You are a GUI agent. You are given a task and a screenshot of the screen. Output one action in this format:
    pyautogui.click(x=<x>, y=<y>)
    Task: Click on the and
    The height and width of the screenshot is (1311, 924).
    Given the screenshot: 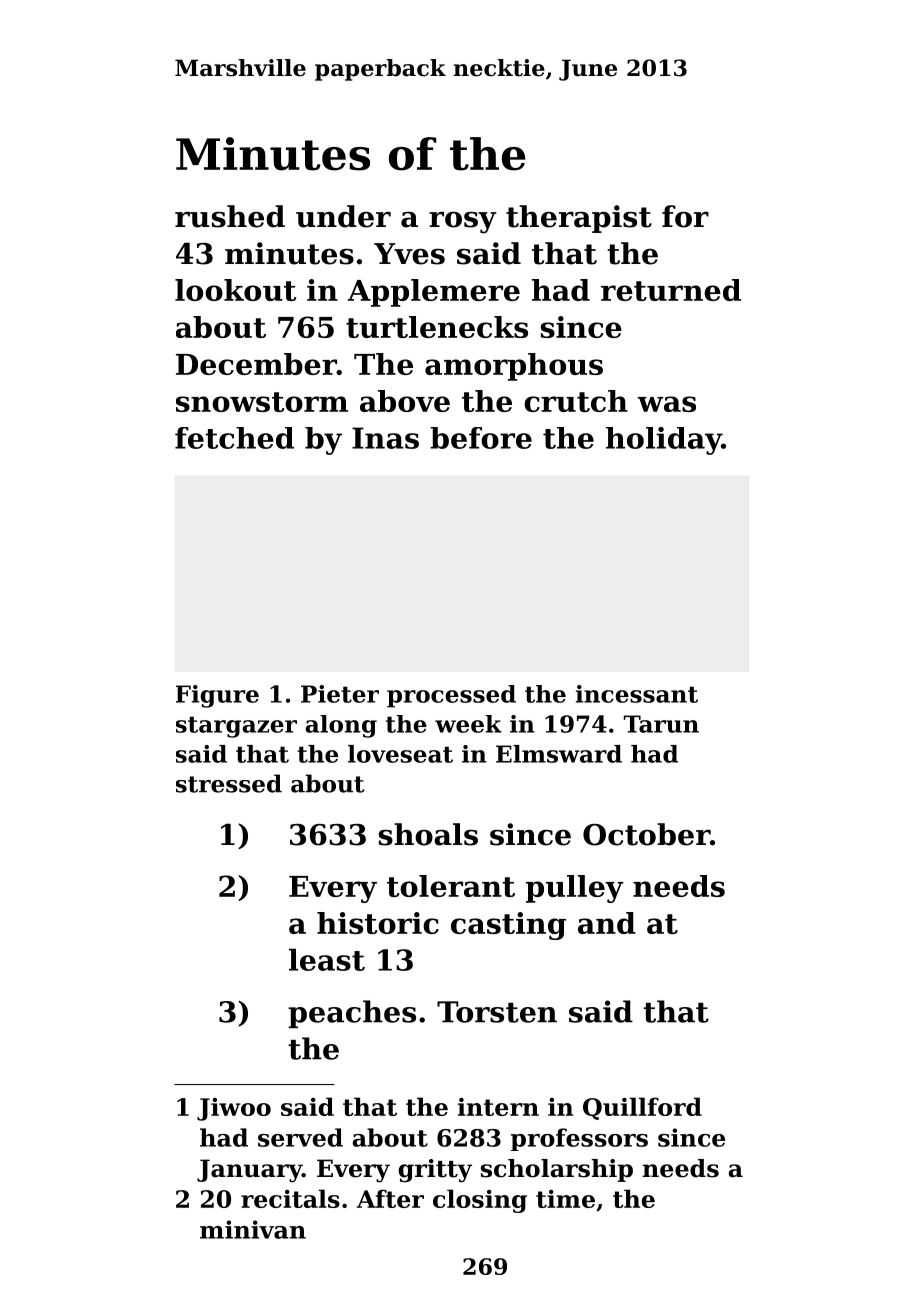 What is the action you would take?
    pyautogui.click(x=607, y=923)
